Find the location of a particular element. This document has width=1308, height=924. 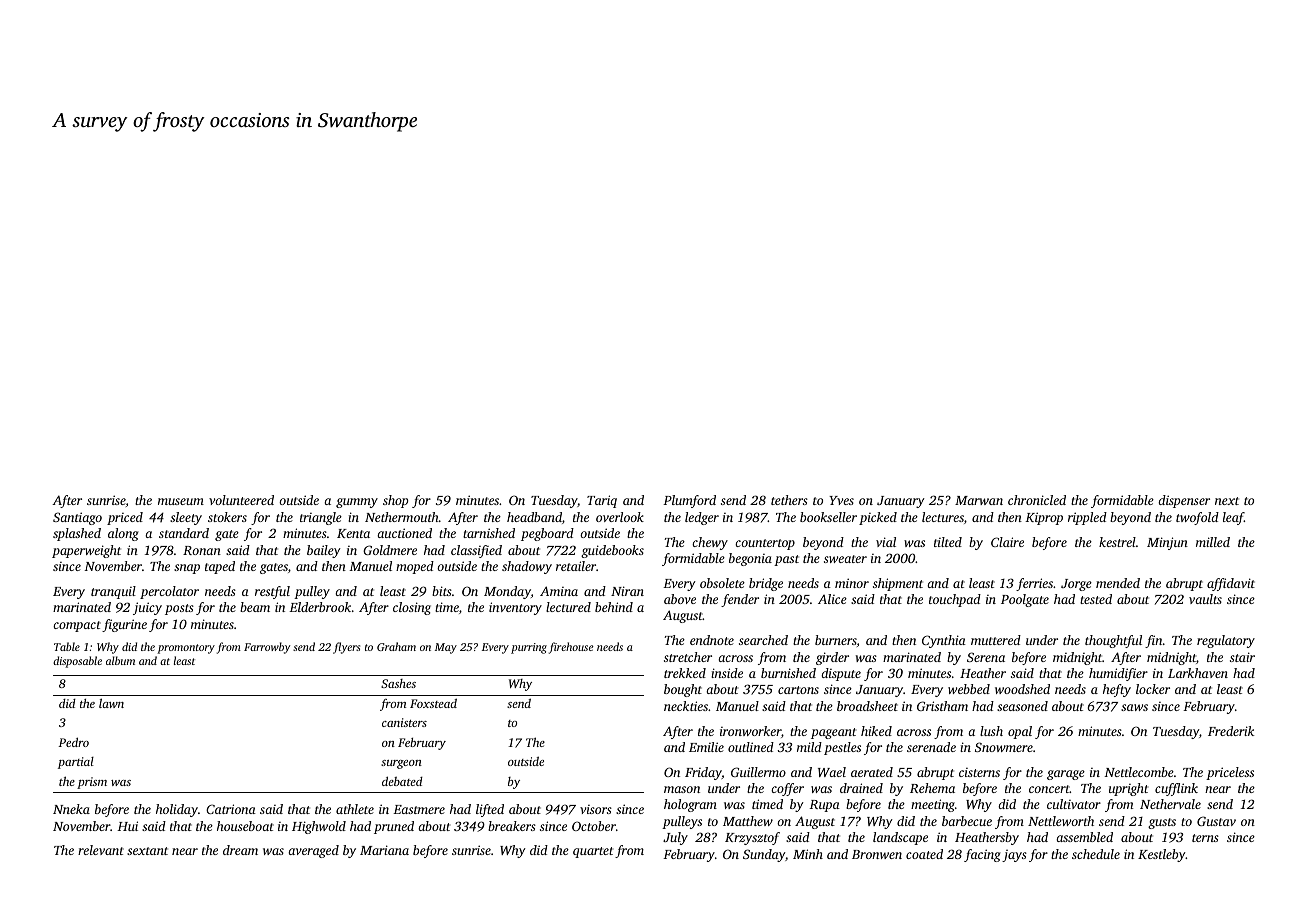

Tariq is located at coordinates (602, 501).
